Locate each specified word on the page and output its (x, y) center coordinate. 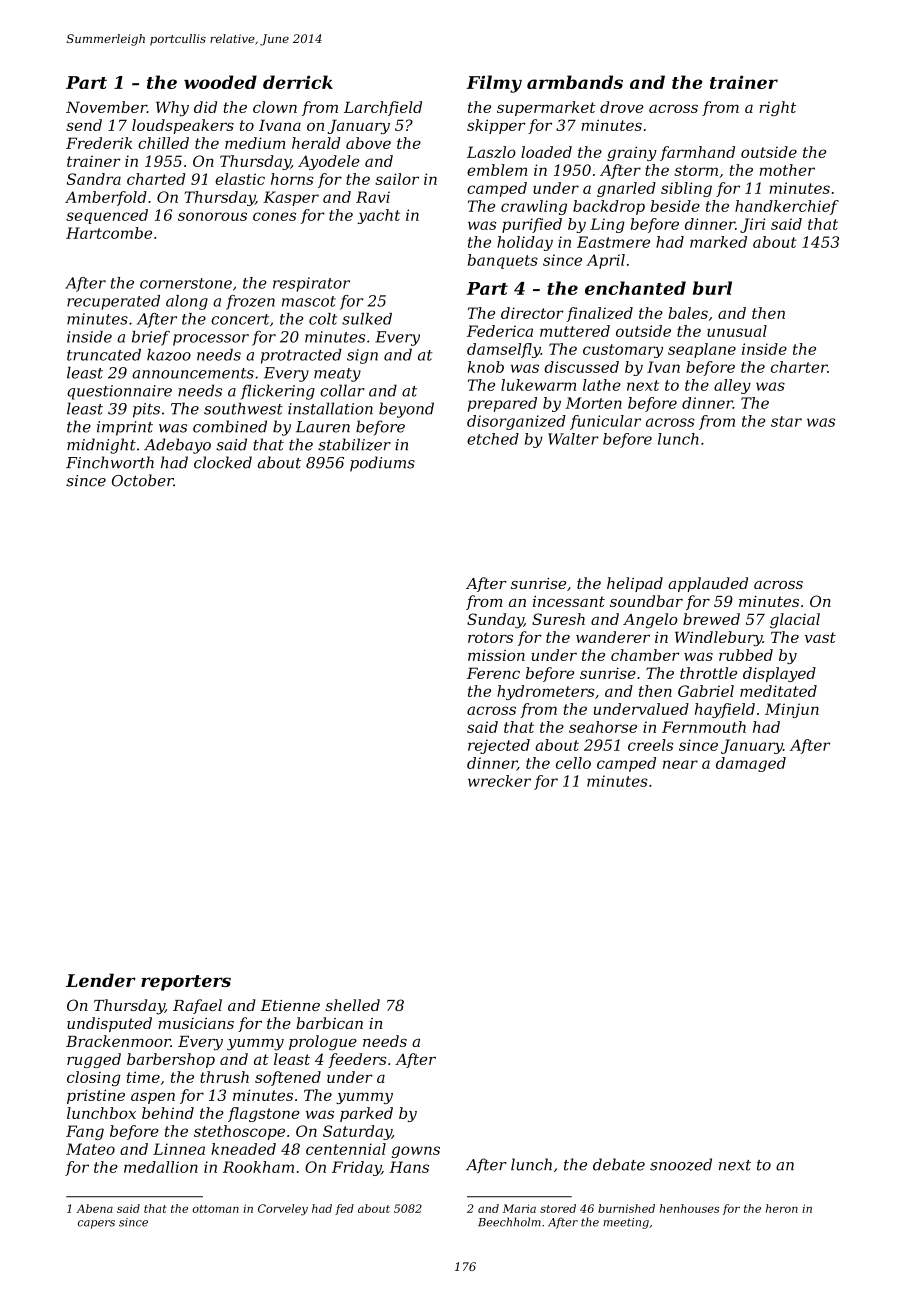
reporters (186, 983)
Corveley (283, 1209)
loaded (546, 152)
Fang (85, 1132)
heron (782, 1208)
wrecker (499, 781)
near (680, 764)
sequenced (107, 216)
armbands (575, 82)
